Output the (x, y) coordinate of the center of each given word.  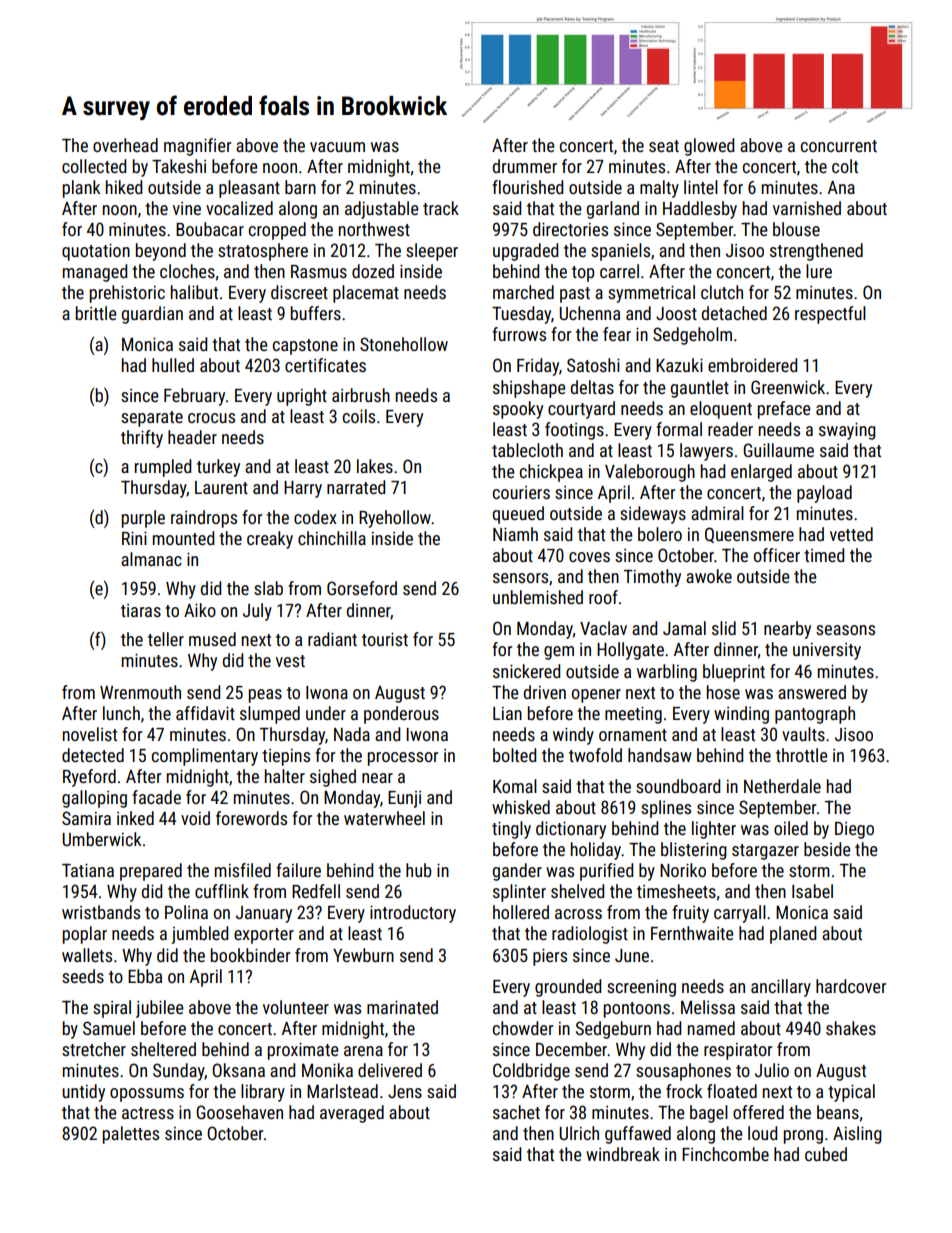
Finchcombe (725, 1154)
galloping (94, 799)
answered (812, 692)
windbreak (623, 1154)
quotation (96, 252)
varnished (807, 208)
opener (596, 696)
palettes (131, 1135)
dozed (373, 271)
